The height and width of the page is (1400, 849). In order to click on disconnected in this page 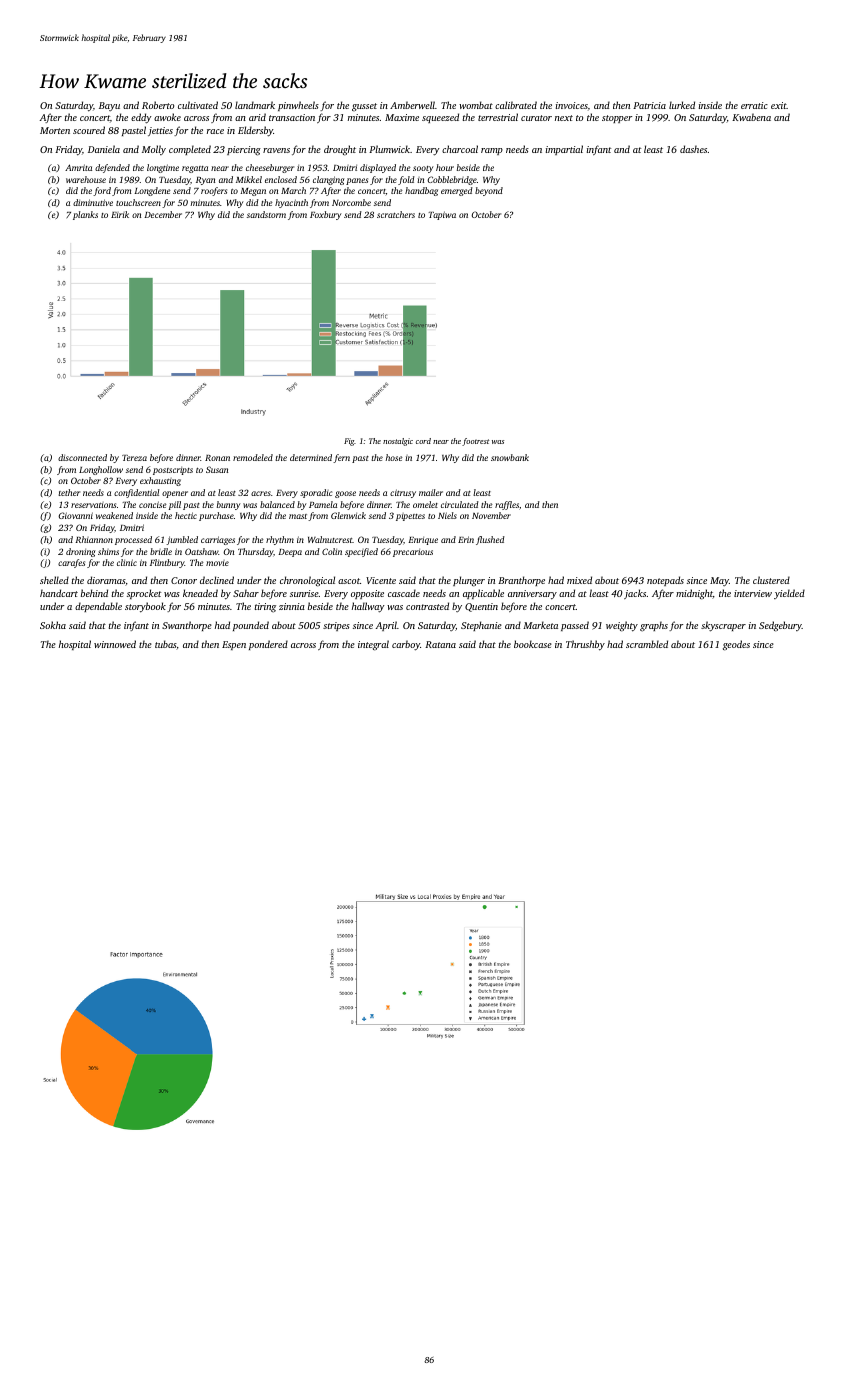, I will do `click(82, 457)`.
